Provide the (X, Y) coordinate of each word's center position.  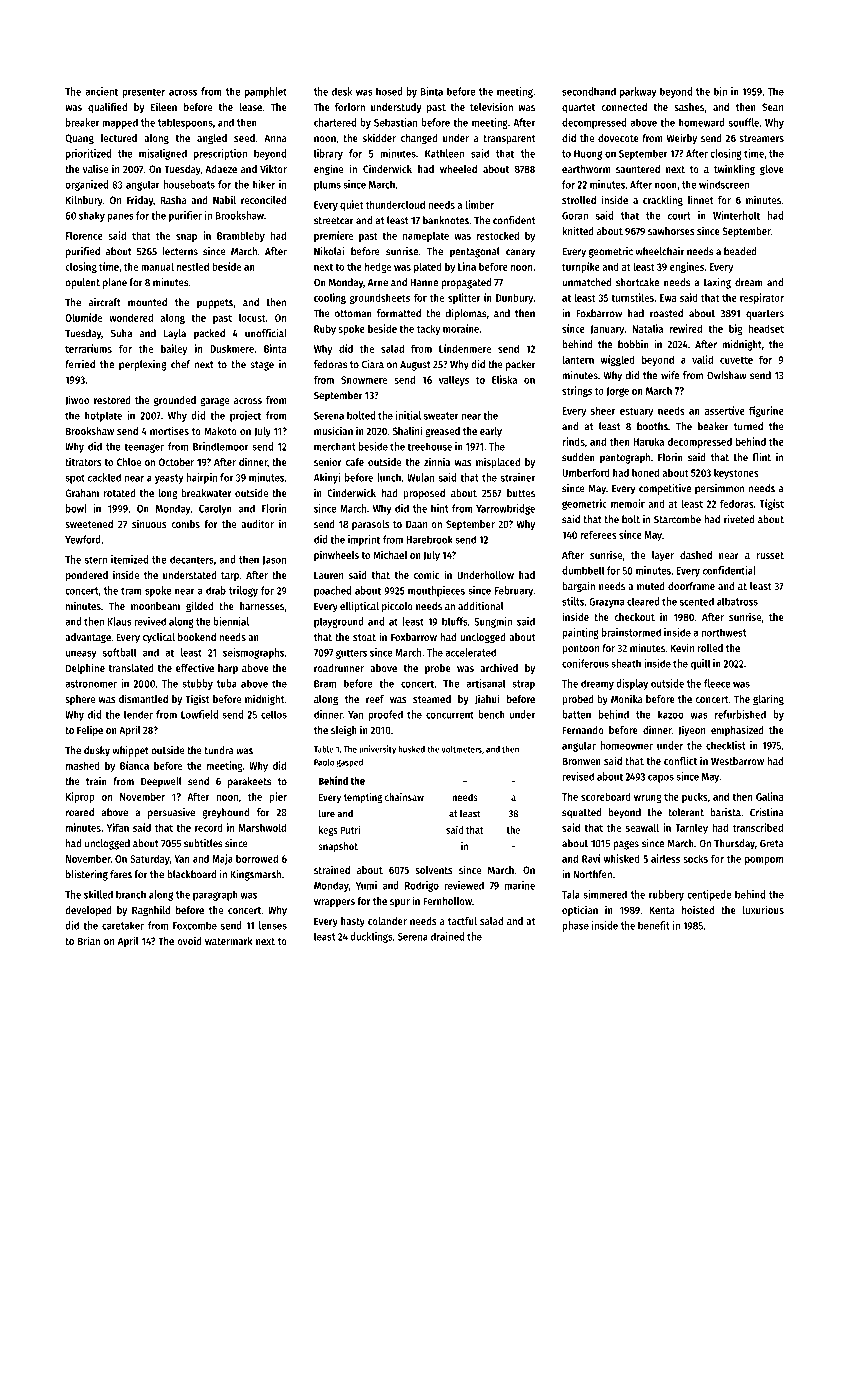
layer (663, 556)
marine (520, 885)
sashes (689, 107)
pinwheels (336, 555)
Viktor (273, 168)
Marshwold (262, 827)
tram (131, 591)
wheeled (458, 169)
